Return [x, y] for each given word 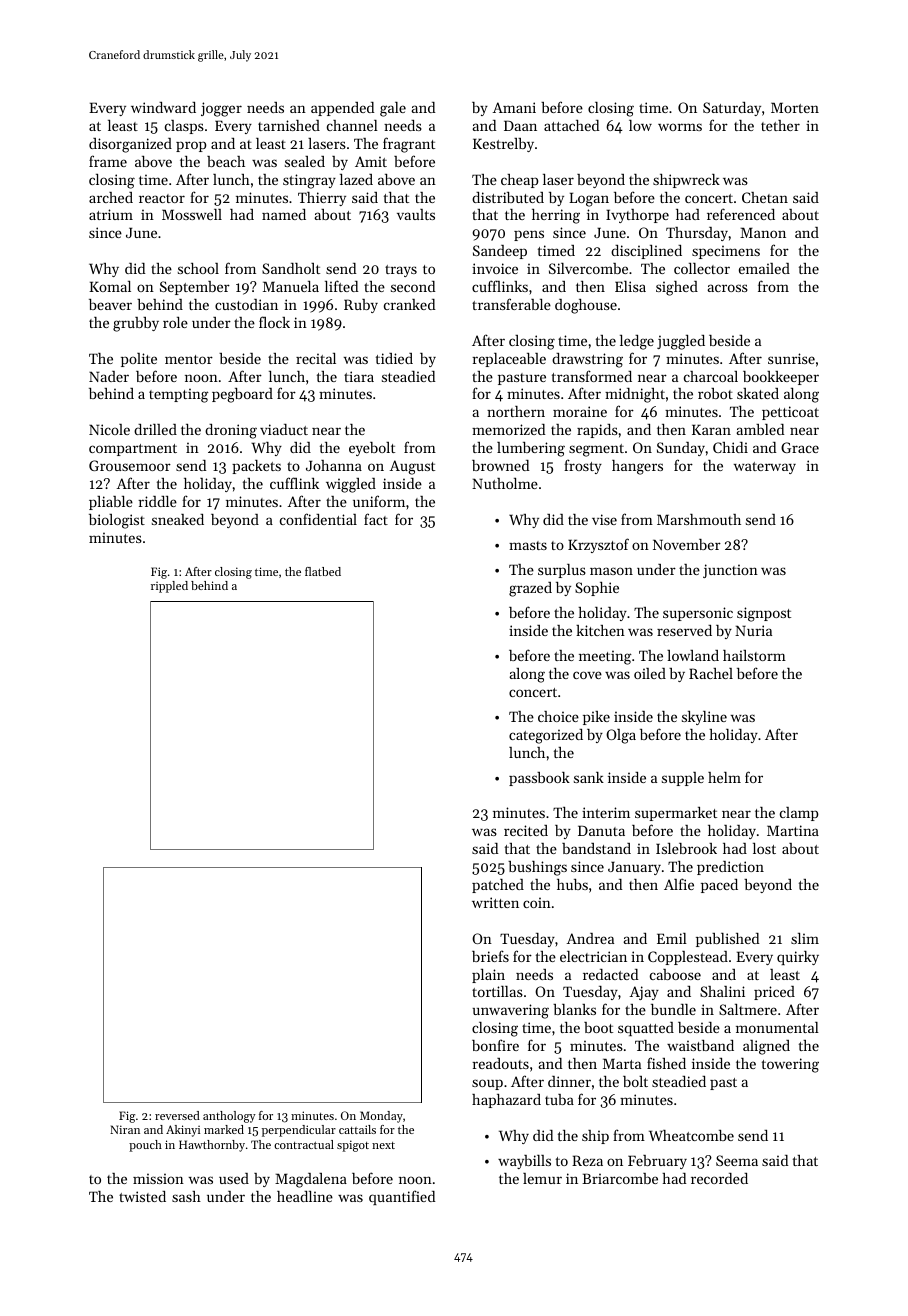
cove [587, 675]
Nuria [753, 630]
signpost [764, 614]
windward [163, 107]
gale [393, 109]
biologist [117, 521]
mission [158, 1178]
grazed [530, 589]
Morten [795, 107]
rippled [169, 587]
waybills [524, 1162]
